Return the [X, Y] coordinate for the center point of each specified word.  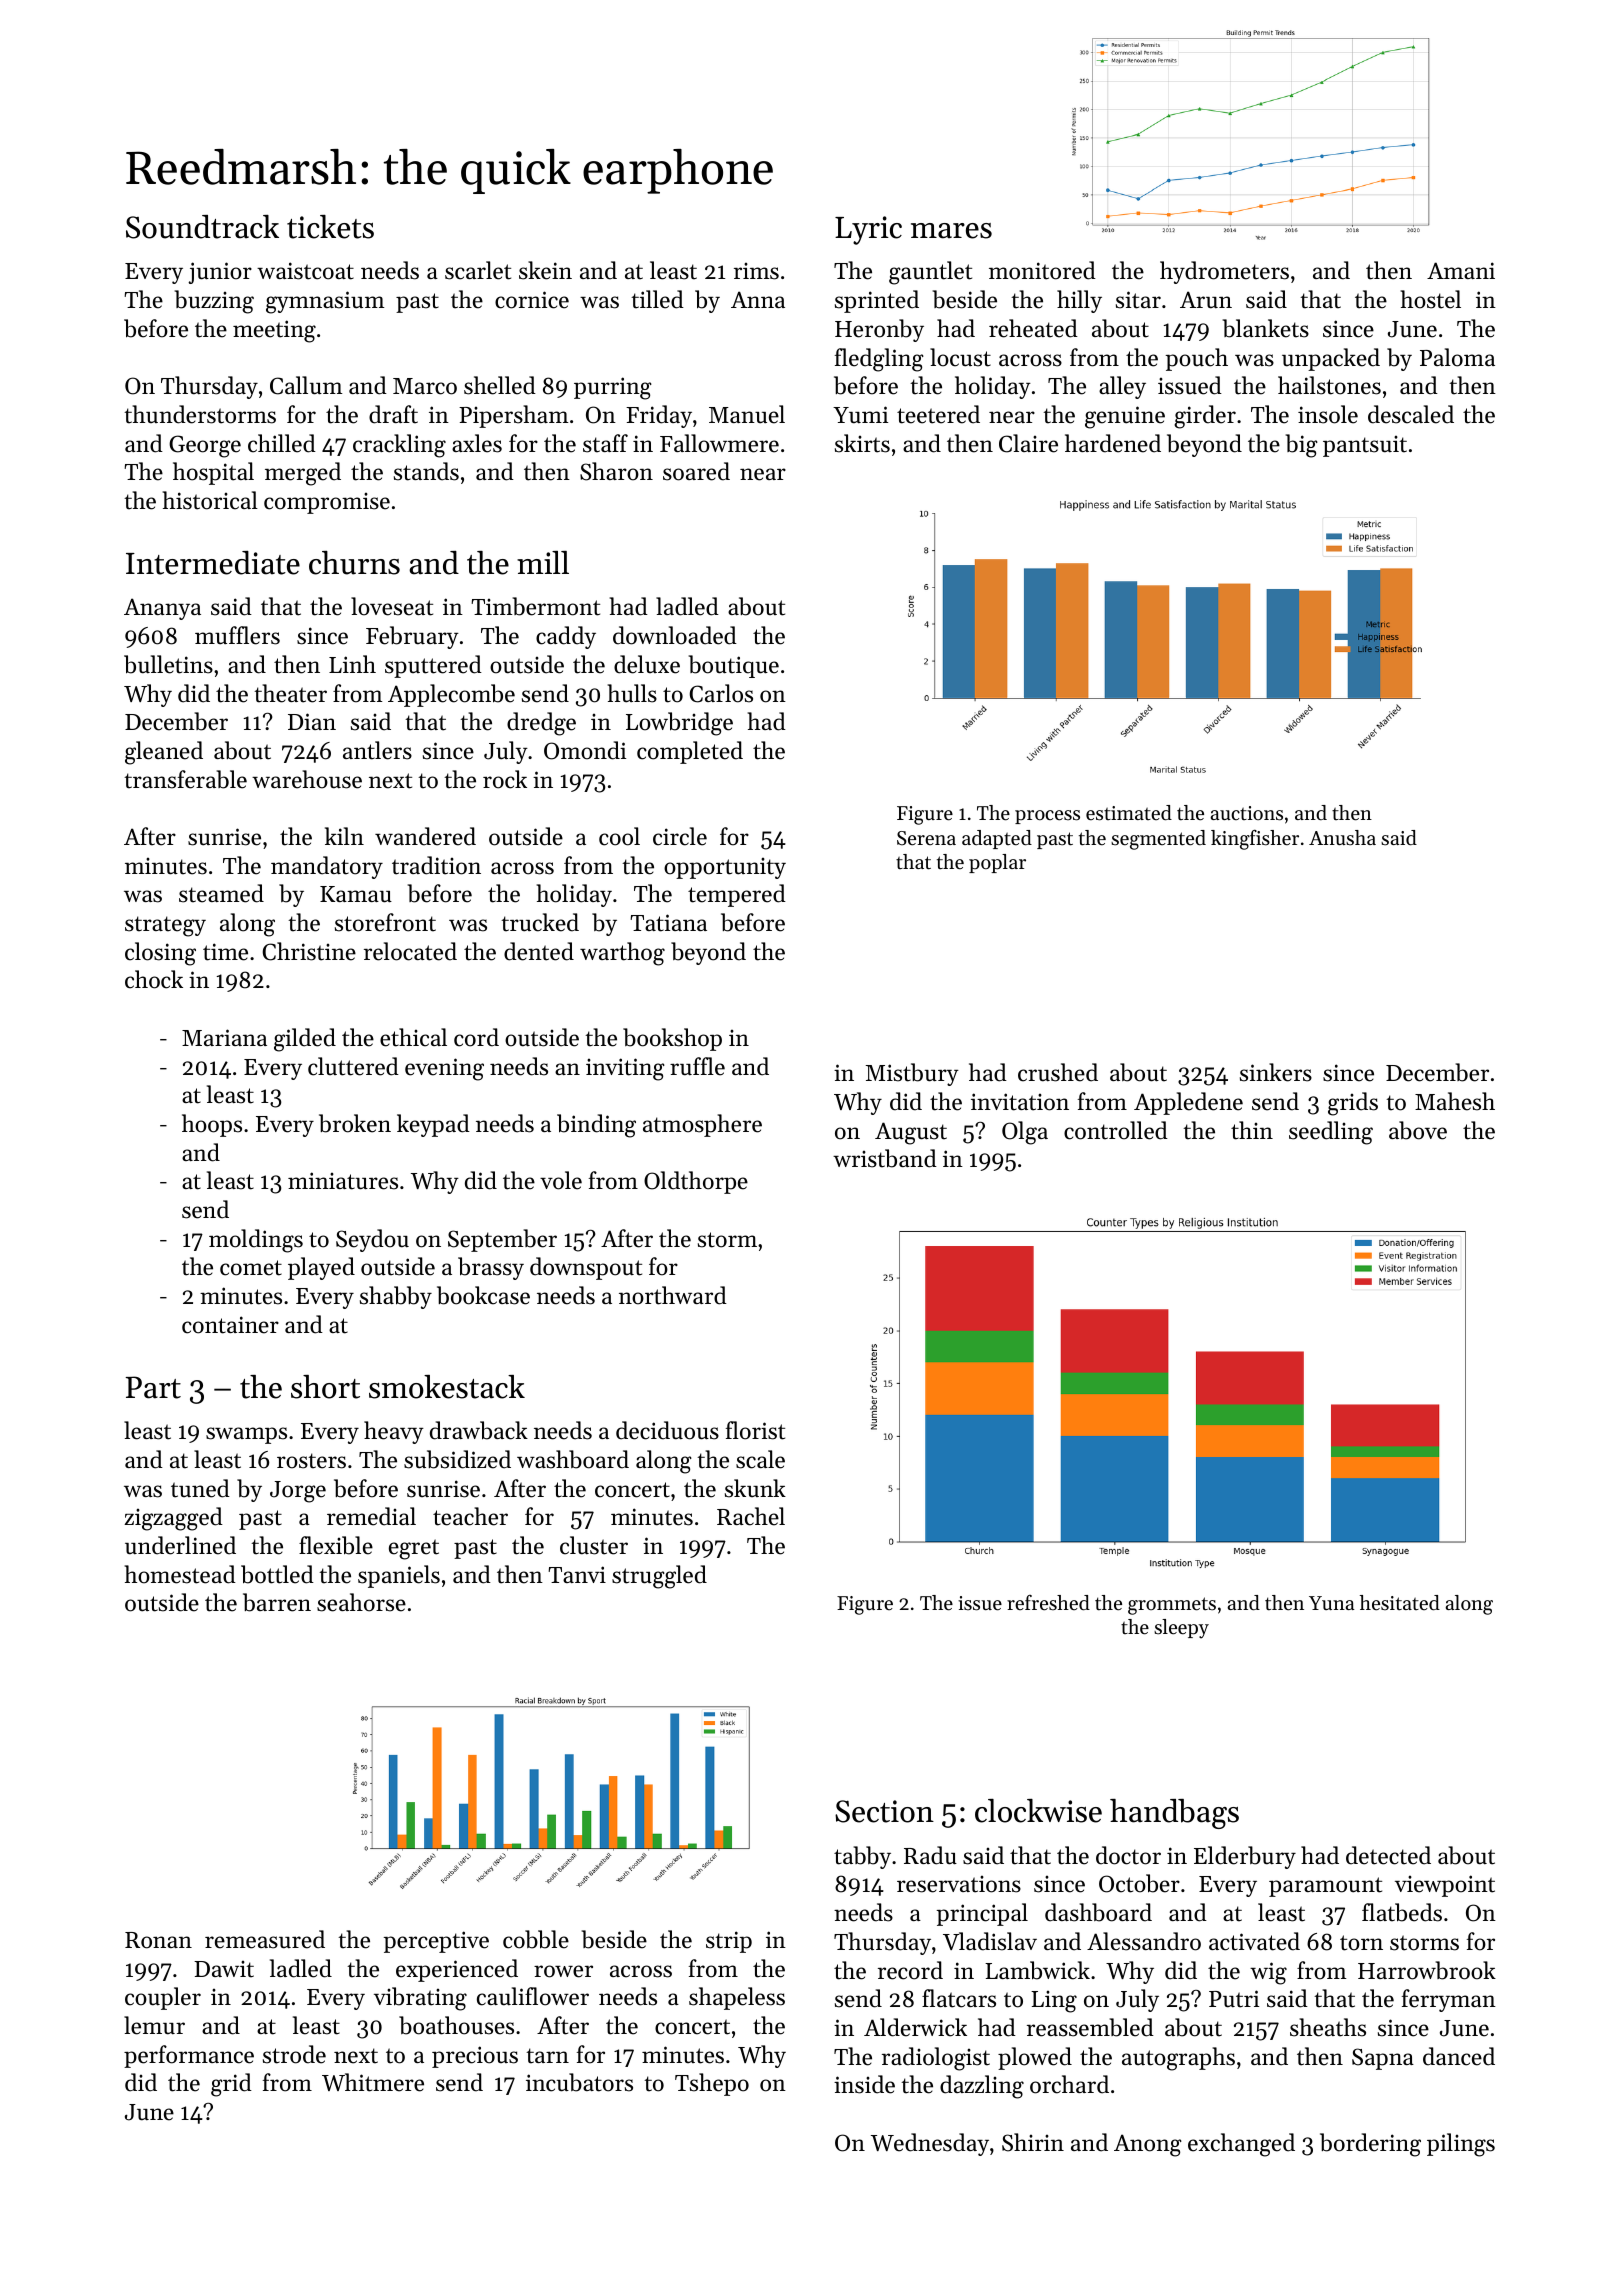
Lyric [868, 230]
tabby [862, 1857]
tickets [330, 227]
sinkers [1276, 1072]
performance [189, 2056]
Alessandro [1144, 1941]
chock [154, 979]
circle [680, 836]
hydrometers [1224, 272]
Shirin [1033, 2142]
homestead [180, 1574]
